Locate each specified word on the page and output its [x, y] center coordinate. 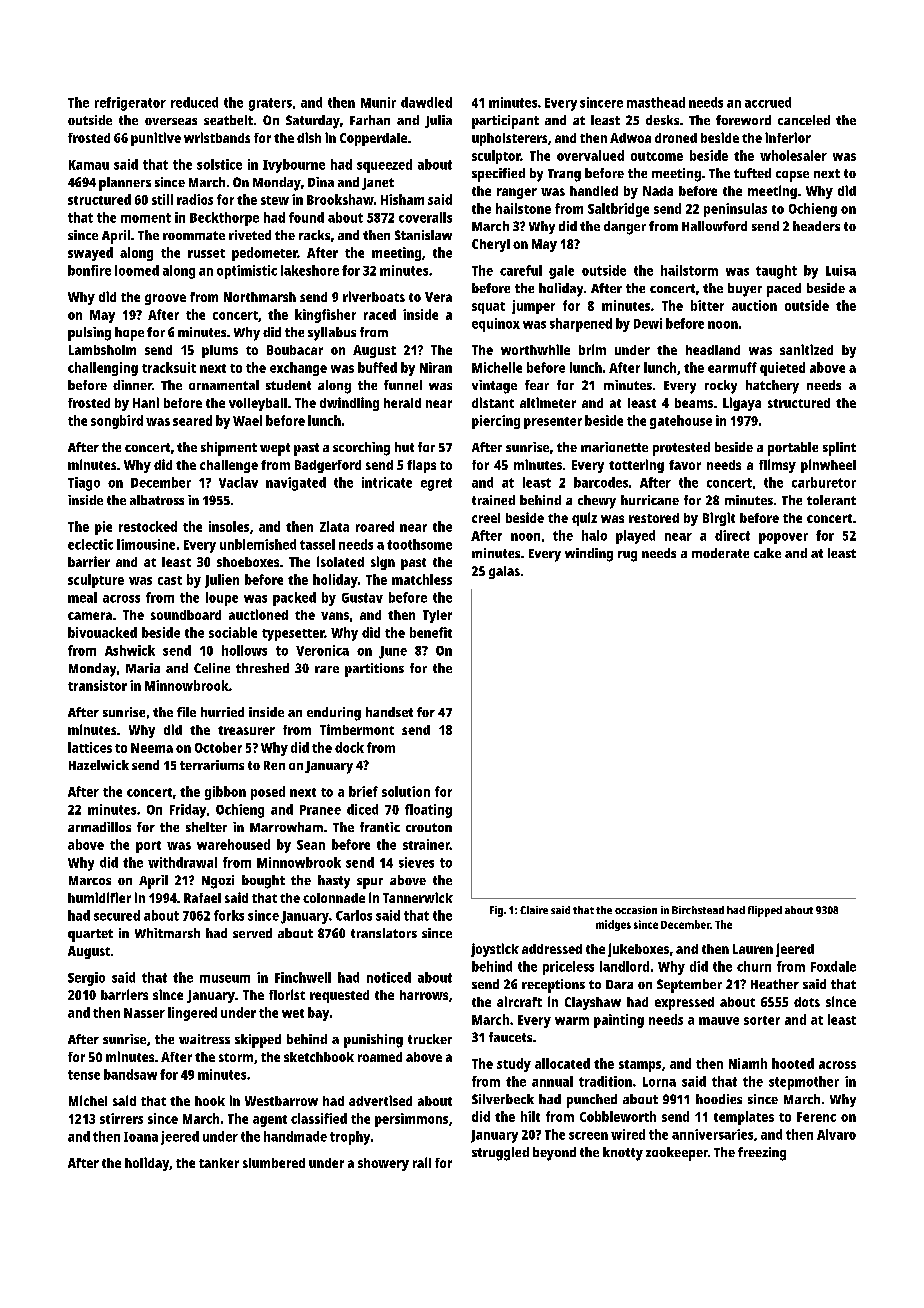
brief [363, 791]
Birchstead [698, 910]
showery [383, 1164]
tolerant [831, 500]
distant [493, 402]
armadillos [99, 827]
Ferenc [816, 1117]
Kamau [89, 165]
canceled [804, 120]
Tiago [84, 484]
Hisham [402, 199]
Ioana [141, 1137]
